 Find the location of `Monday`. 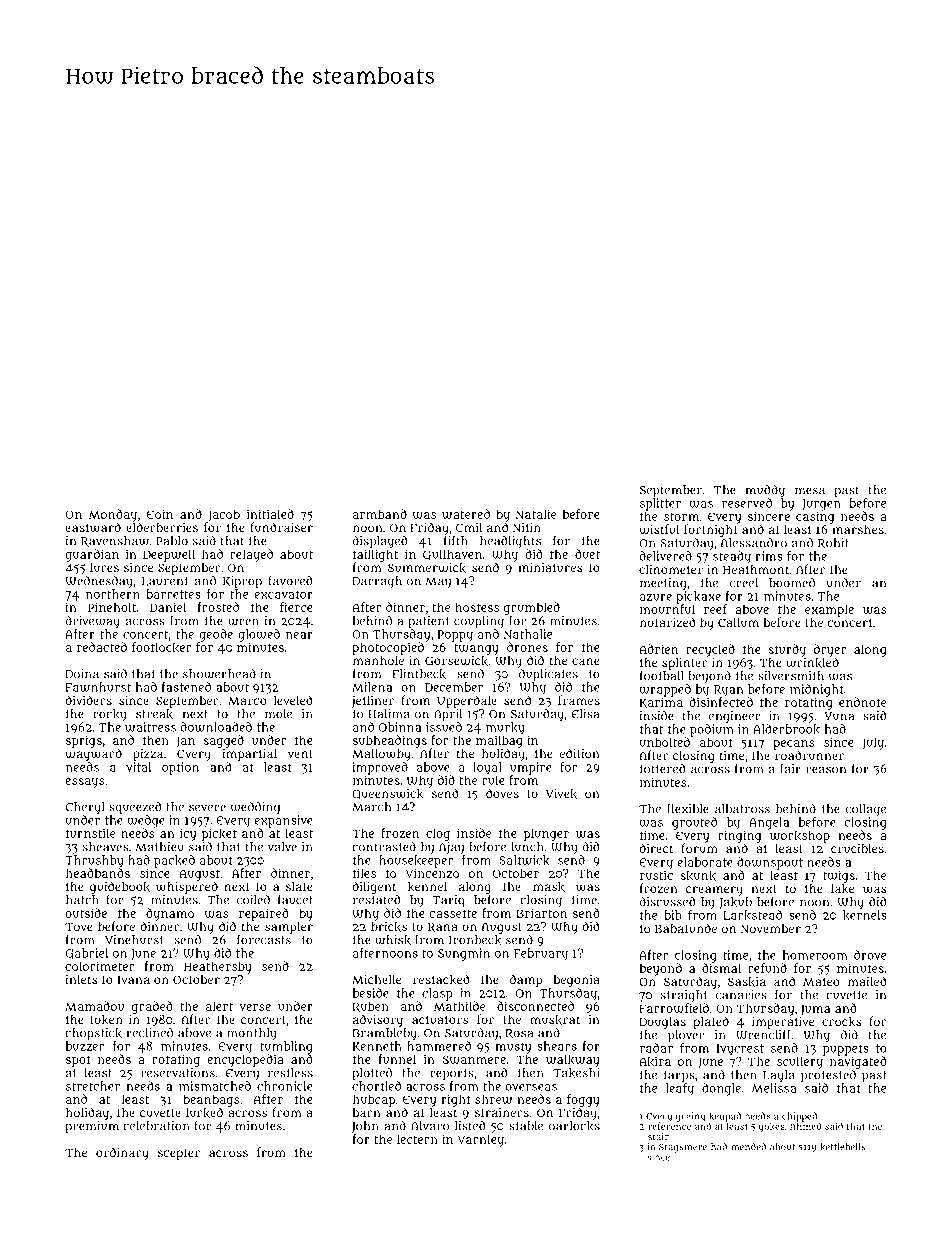

Monday is located at coordinates (113, 515).
